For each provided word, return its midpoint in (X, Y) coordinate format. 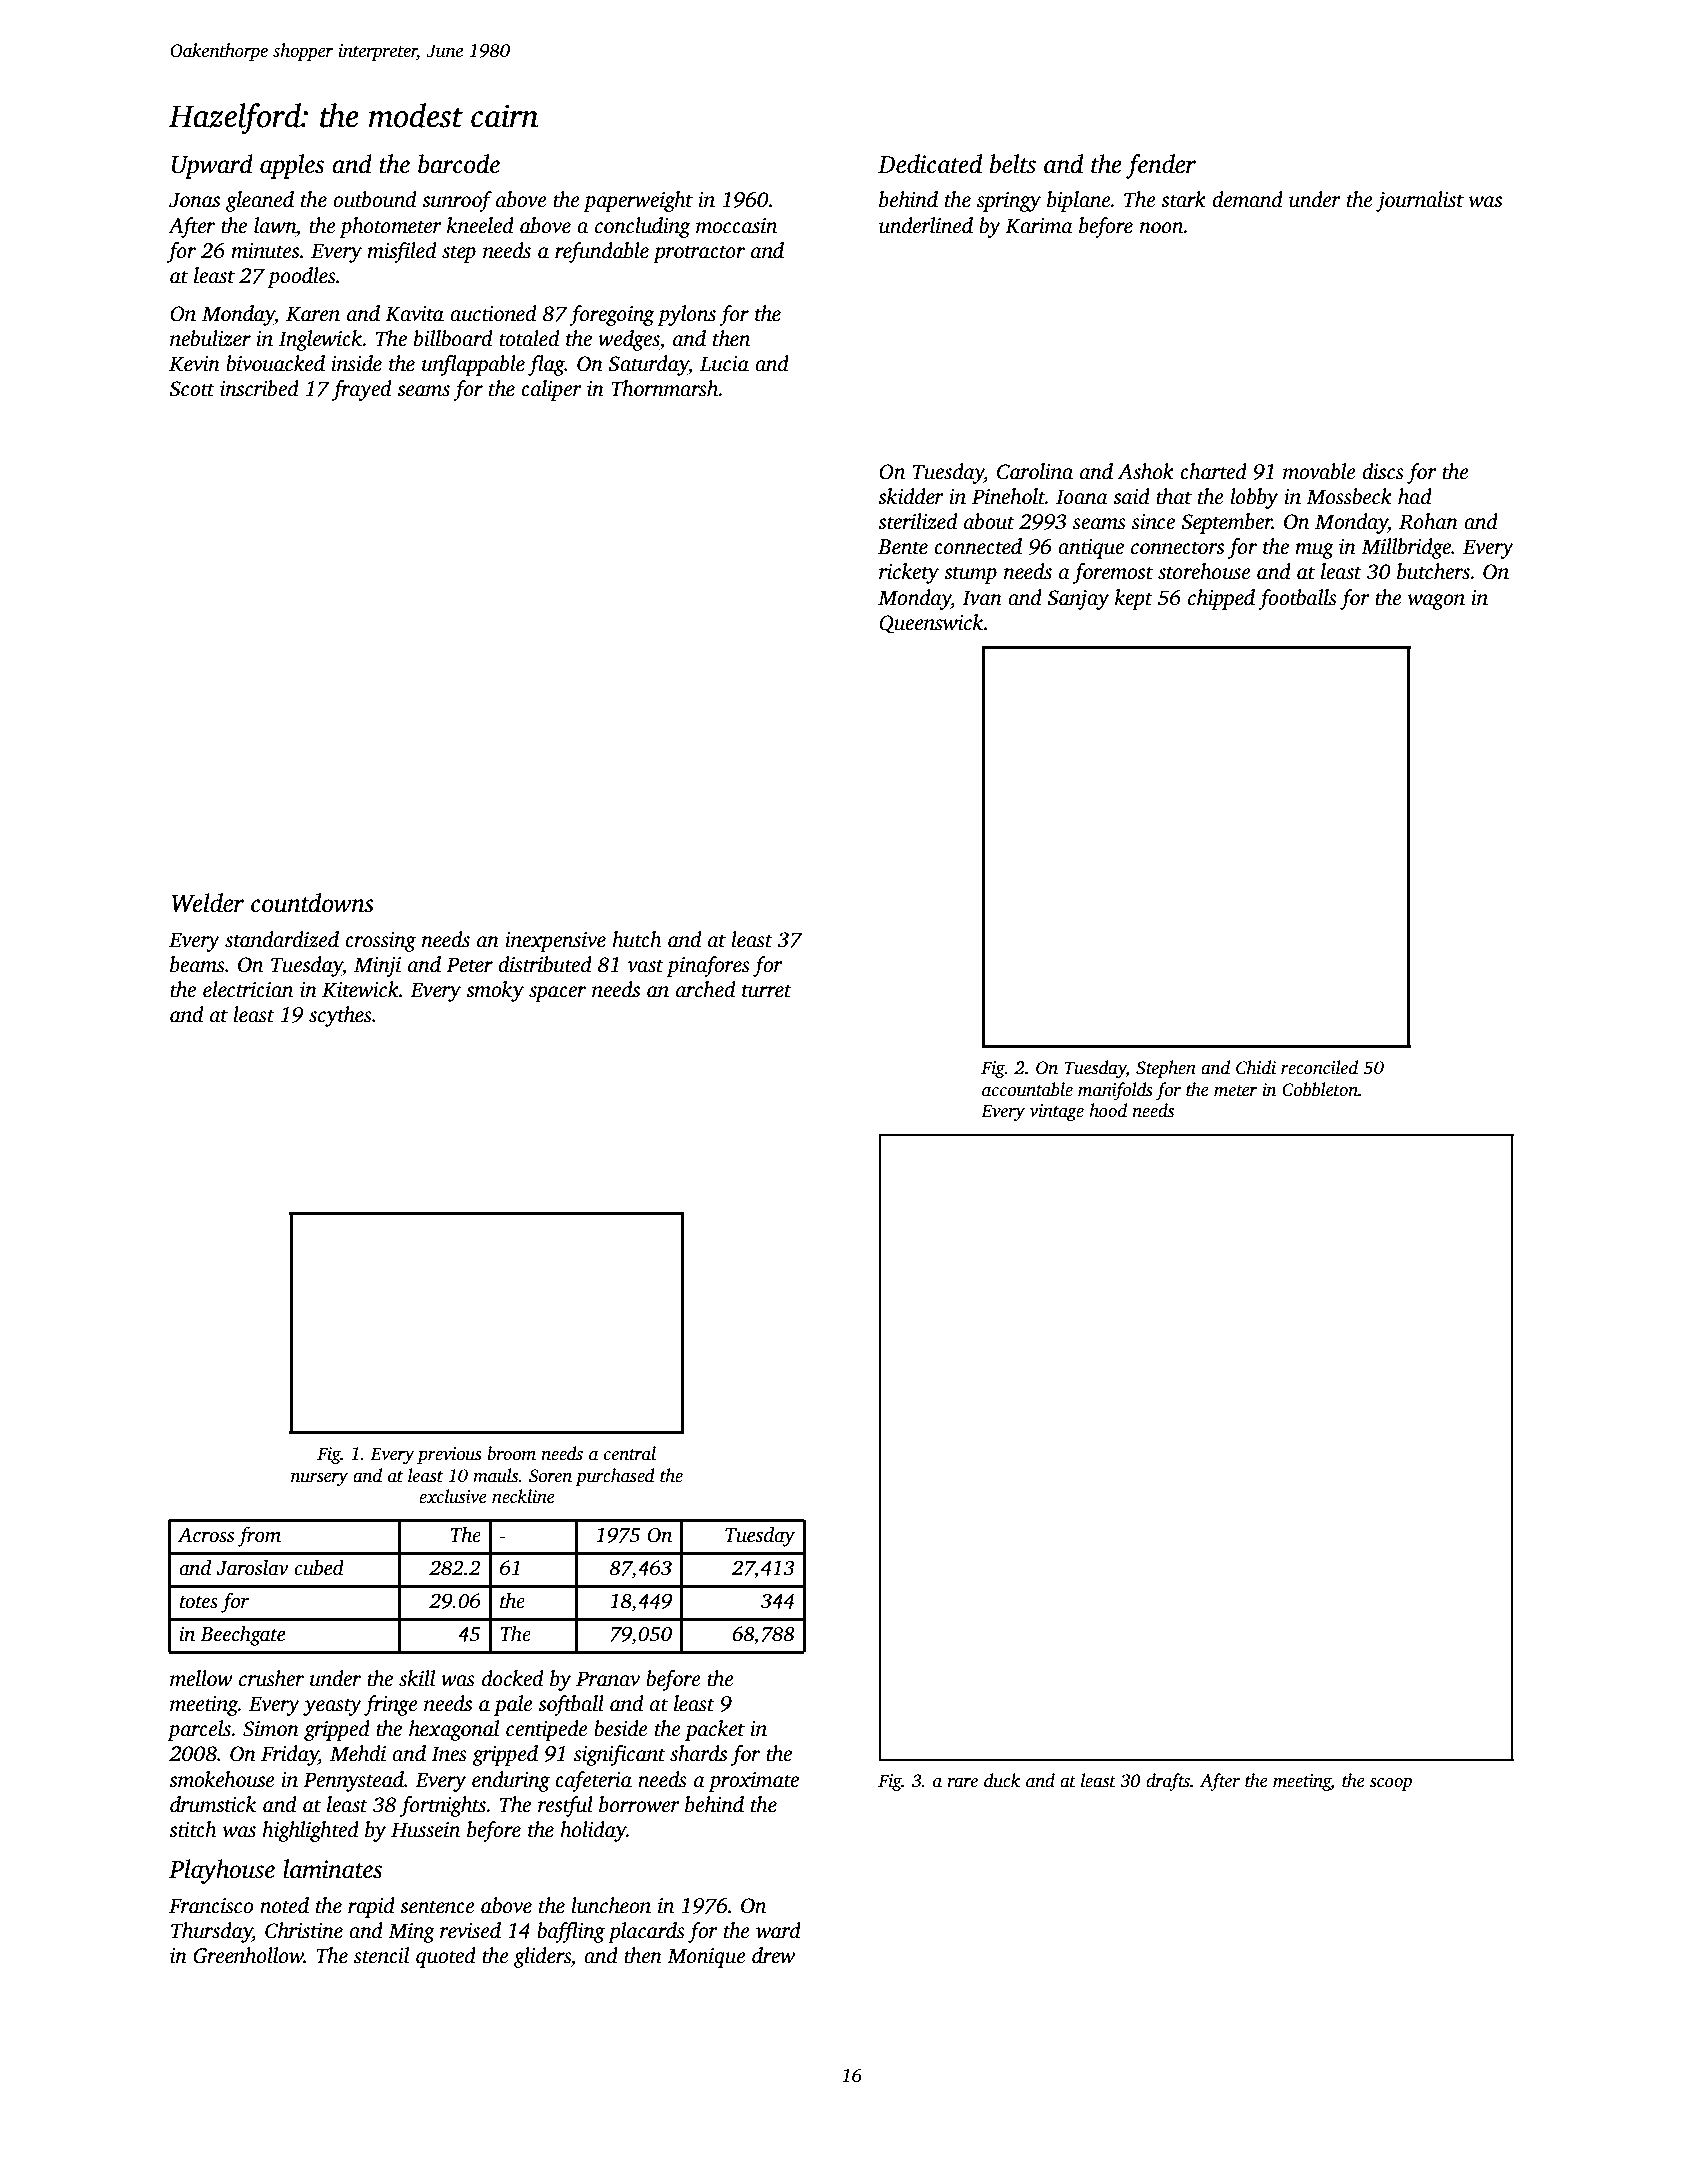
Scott (192, 389)
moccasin (736, 226)
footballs (1297, 599)
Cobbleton (1320, 1089)
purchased (615, 1477)
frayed (361, 390)
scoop (1391, 1784)
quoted (446, 1957)
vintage (1057, 1112)
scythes (340, 1016)
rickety (909, 573)
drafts (1168, 1782)
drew (773, 1955)
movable (1319, 471)
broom (512, 1453)
